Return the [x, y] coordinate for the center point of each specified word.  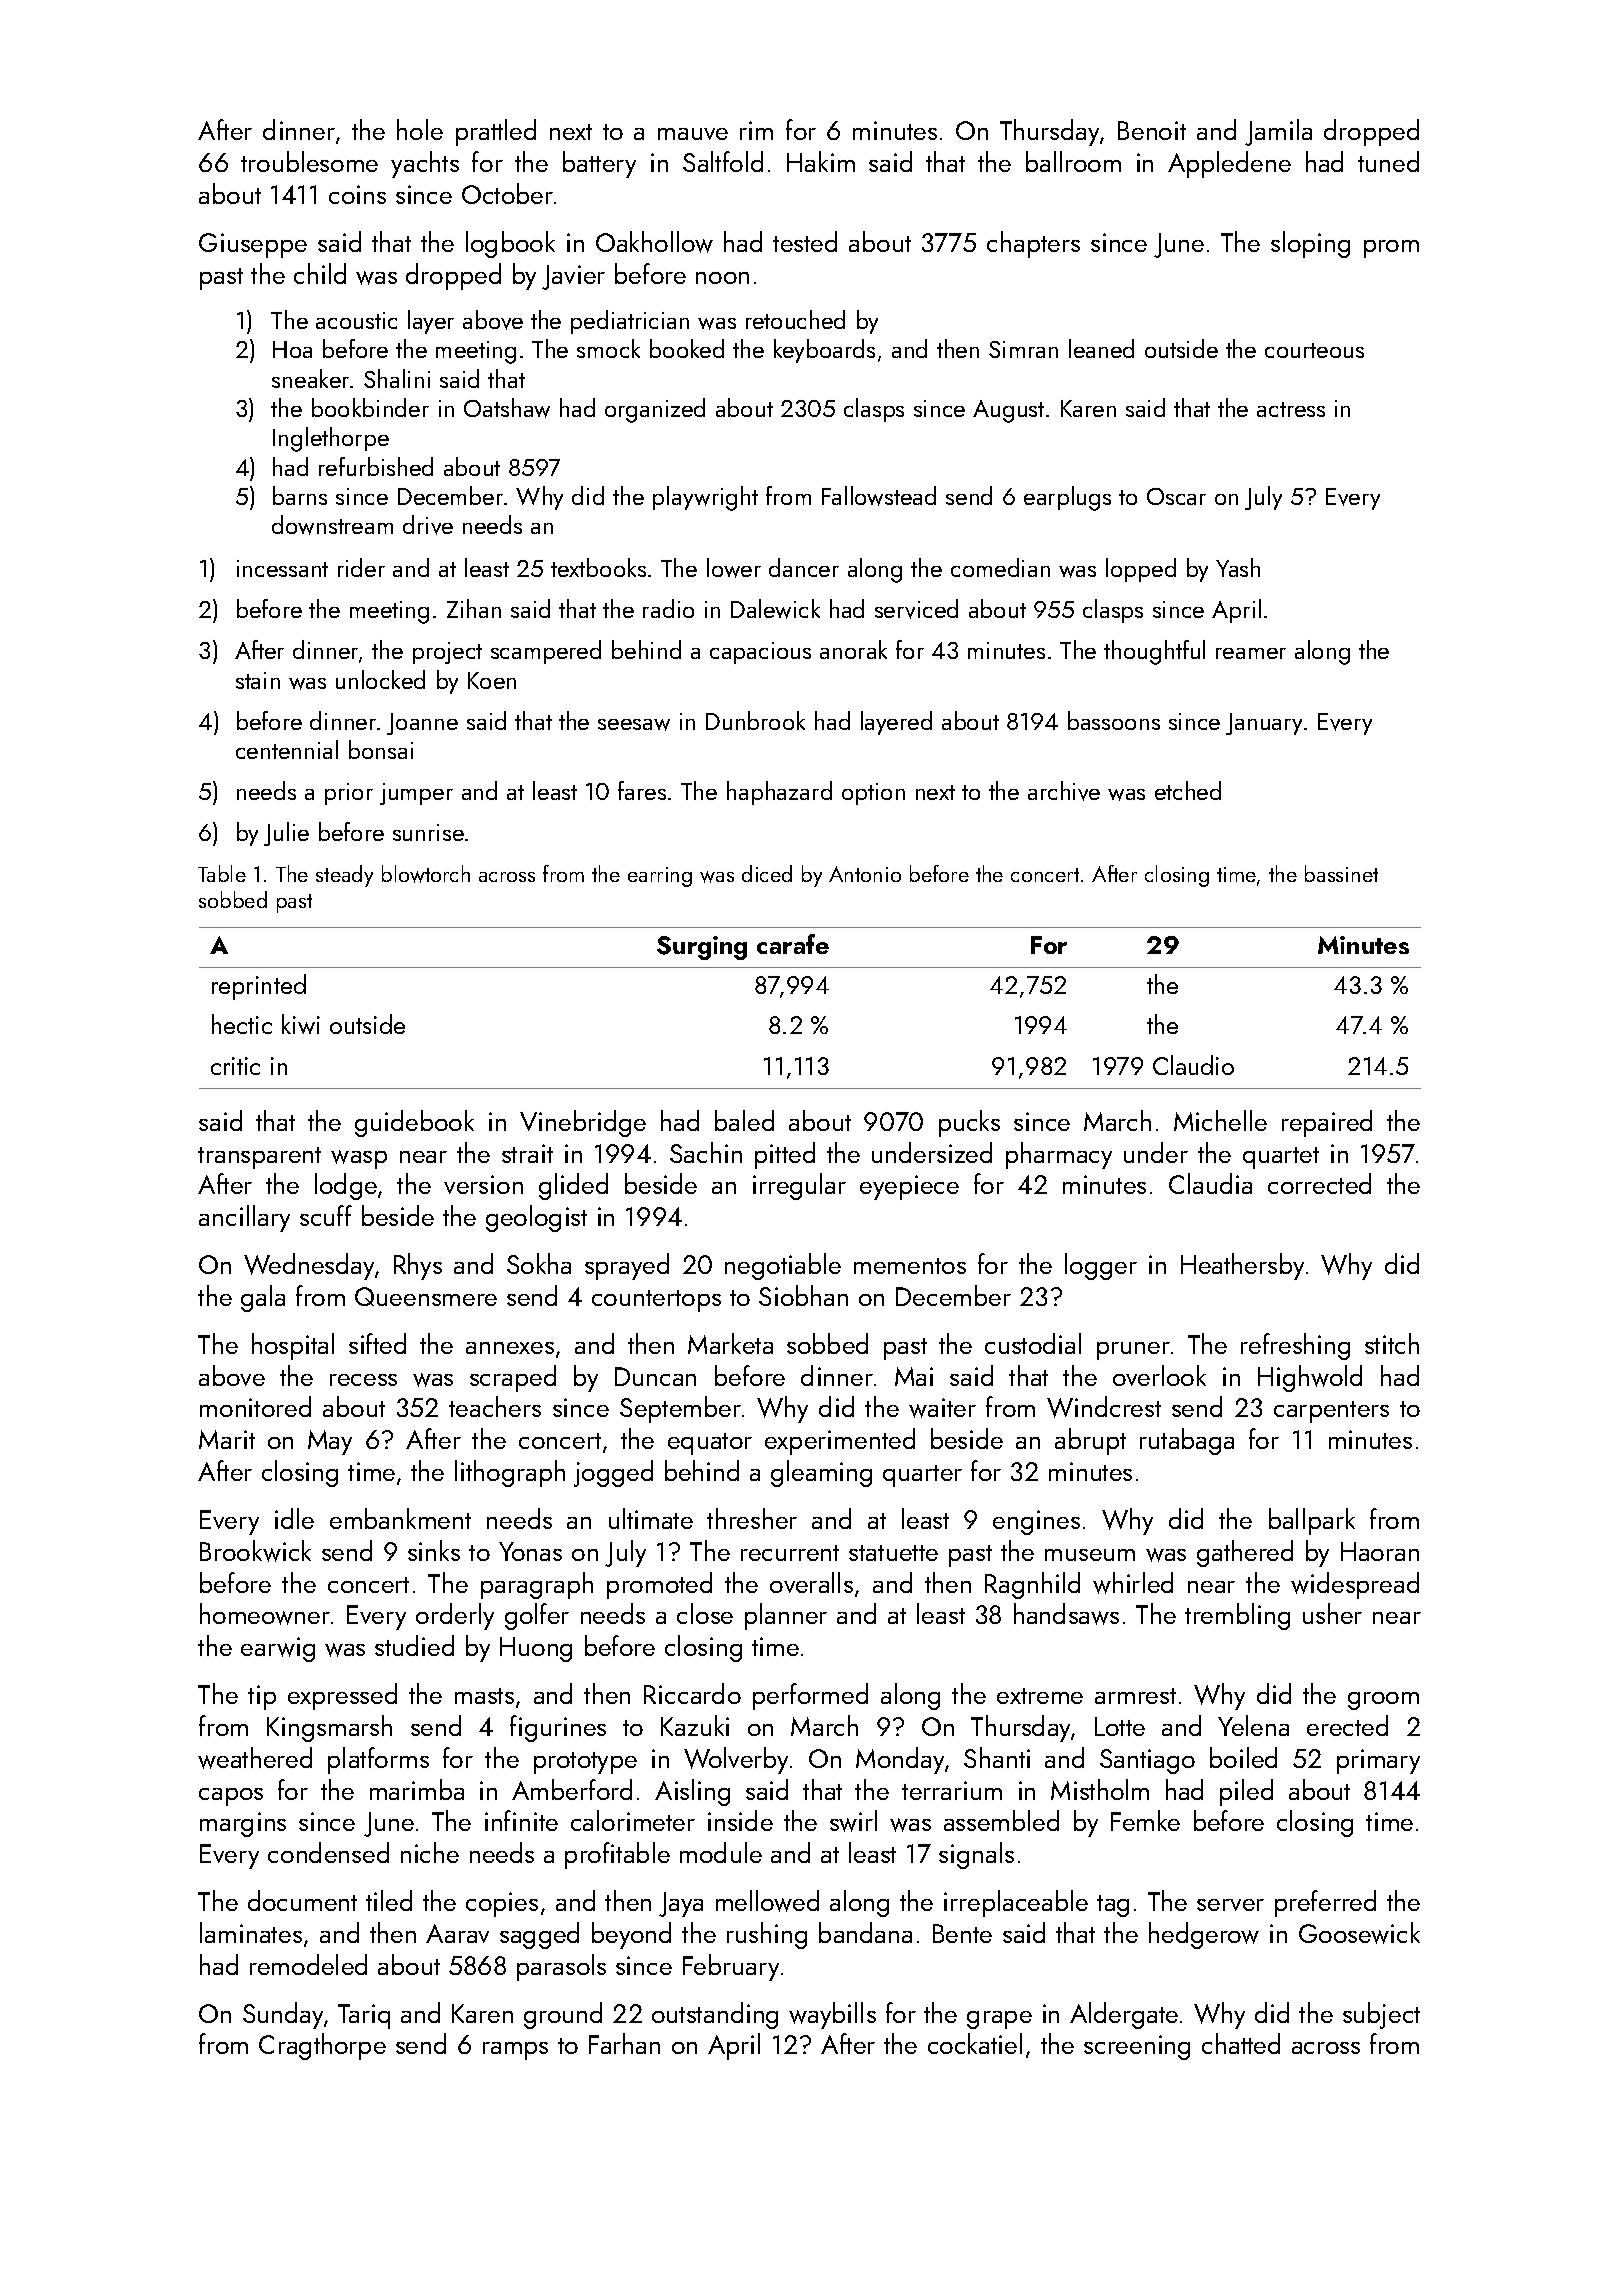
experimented [840, 1441]
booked [687, 348]
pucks [969, 1123]
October [507, 193]
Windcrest [1104, 1407]
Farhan [624, 2043]
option [873, 794]
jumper [416, 794]
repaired [1327, 1123]
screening [1137, 2047]
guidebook [414, 1123]
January [1264, 724]
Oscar [1176, 496]
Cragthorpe [322, 2046]
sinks [434, 1550]
